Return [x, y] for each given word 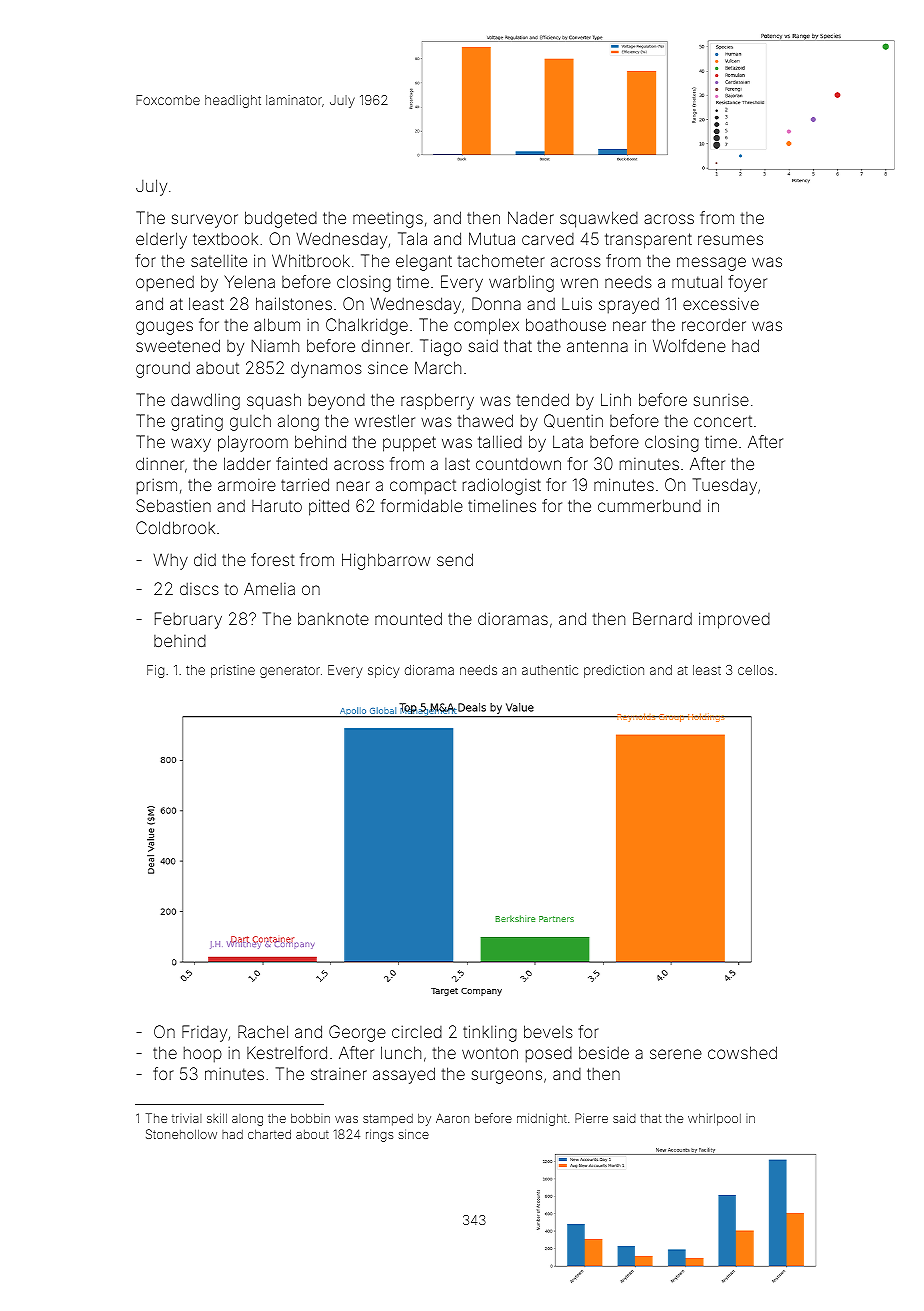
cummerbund [649, 505]
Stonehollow [181, 1134]
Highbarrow [386, 561]
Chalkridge [367, 326]
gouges [164, 328]
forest [273, 559]
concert [723, 421]
